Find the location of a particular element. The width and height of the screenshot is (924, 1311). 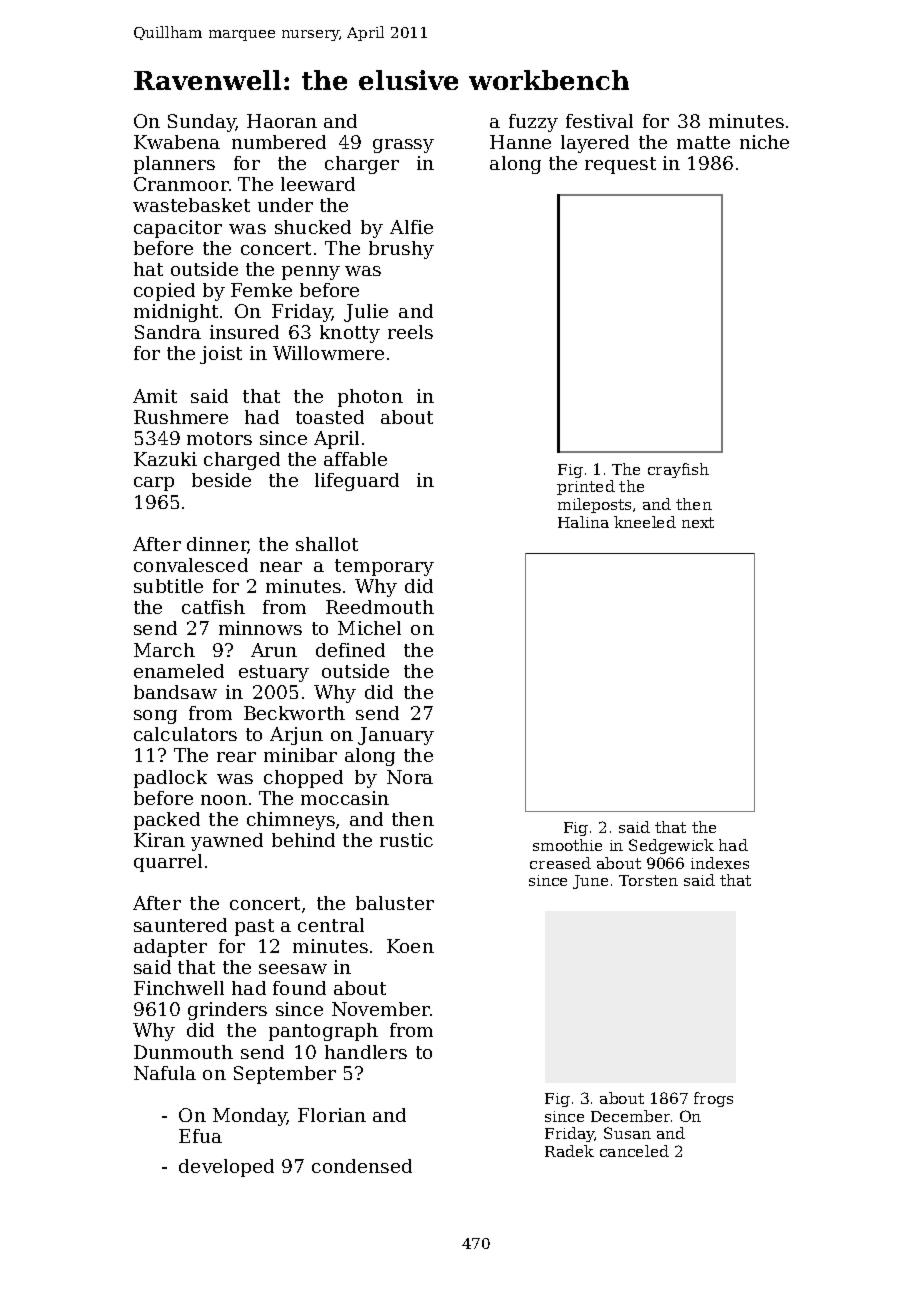

Radek is located at coordinates (569, 1151).
